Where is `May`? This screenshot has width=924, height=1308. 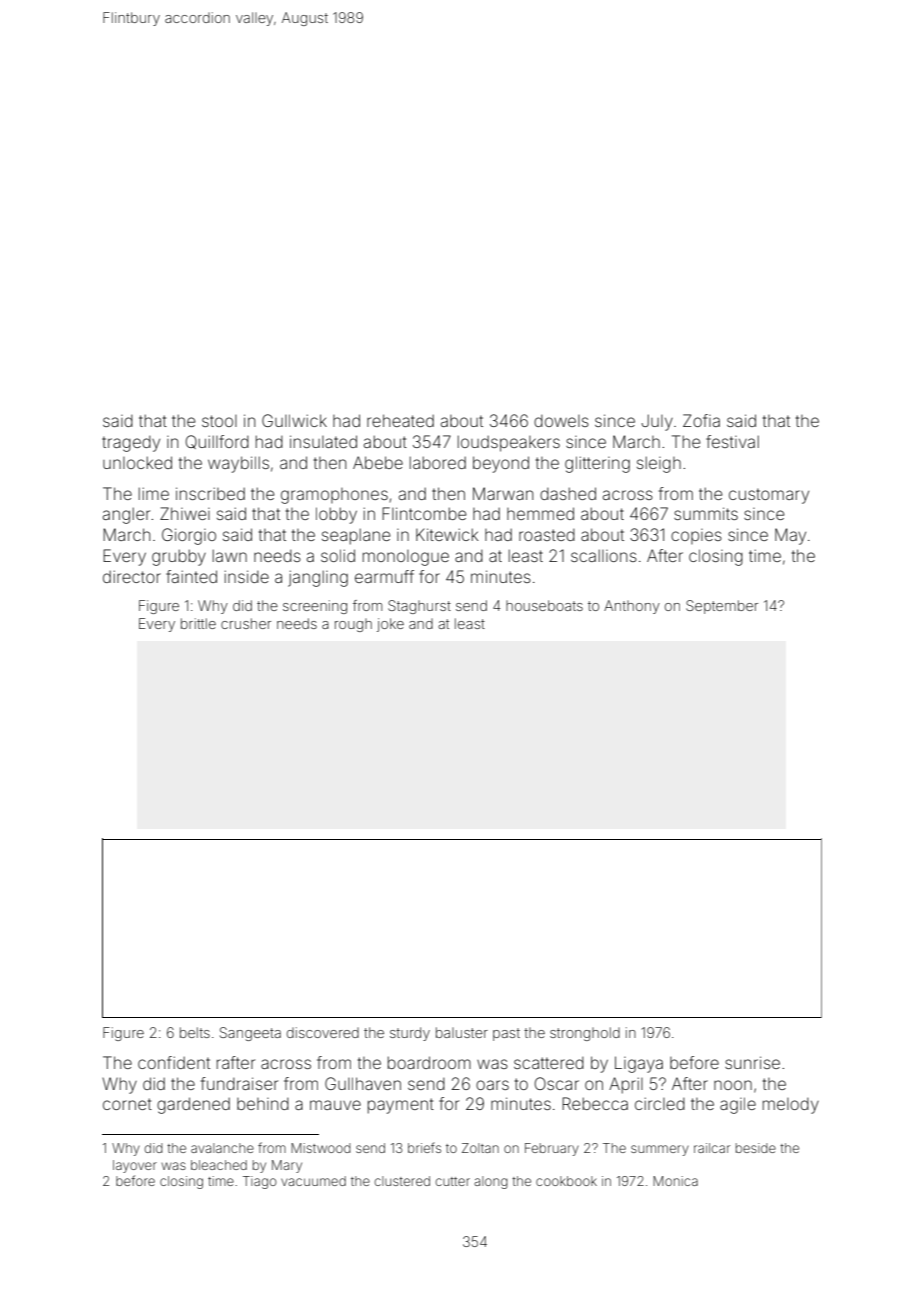 May is located at coordinates (790, 536).
